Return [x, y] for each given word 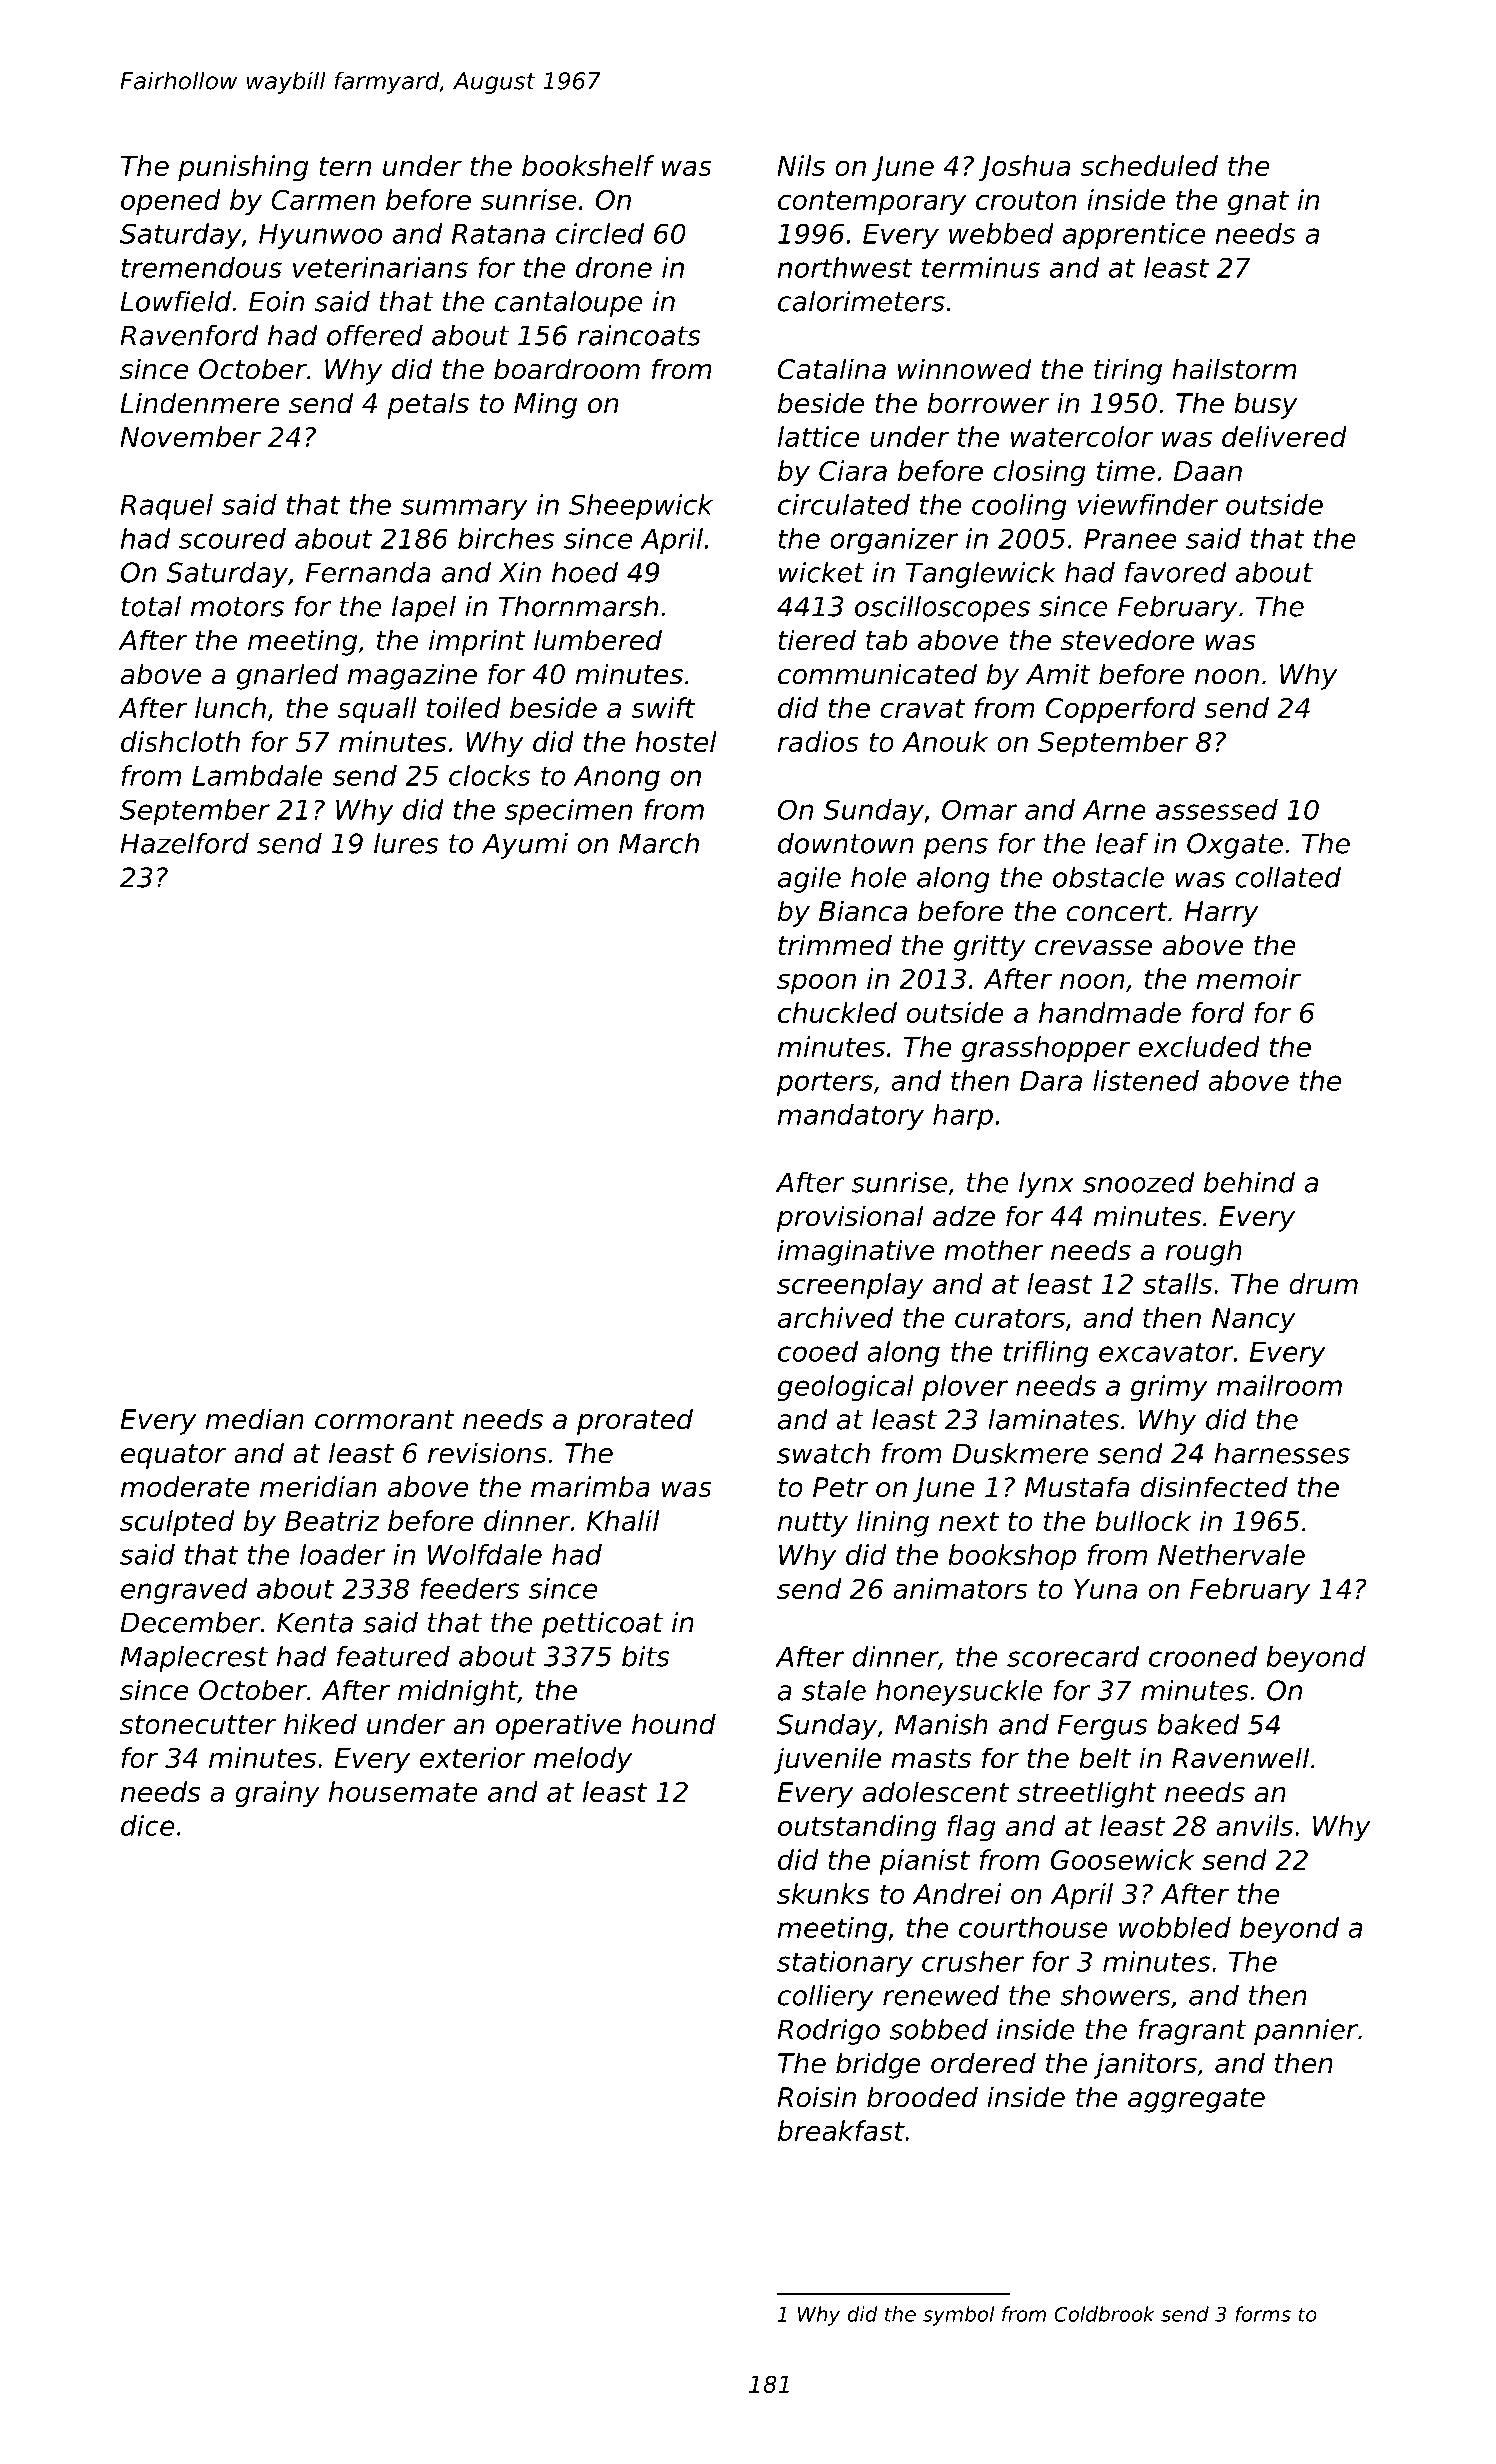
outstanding [857, 1828]
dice [148, 1825]
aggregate [1196, 2100]
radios [818, 741]
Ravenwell [1240, 1758]
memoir [1249, 978]
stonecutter [198, 1725]
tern [345, 166]
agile [809, 880]
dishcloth [180, 741]
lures [406, 843]
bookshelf [588, 165]
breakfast [841, 2130]
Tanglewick [981, 575]
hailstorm [1234, 369]
